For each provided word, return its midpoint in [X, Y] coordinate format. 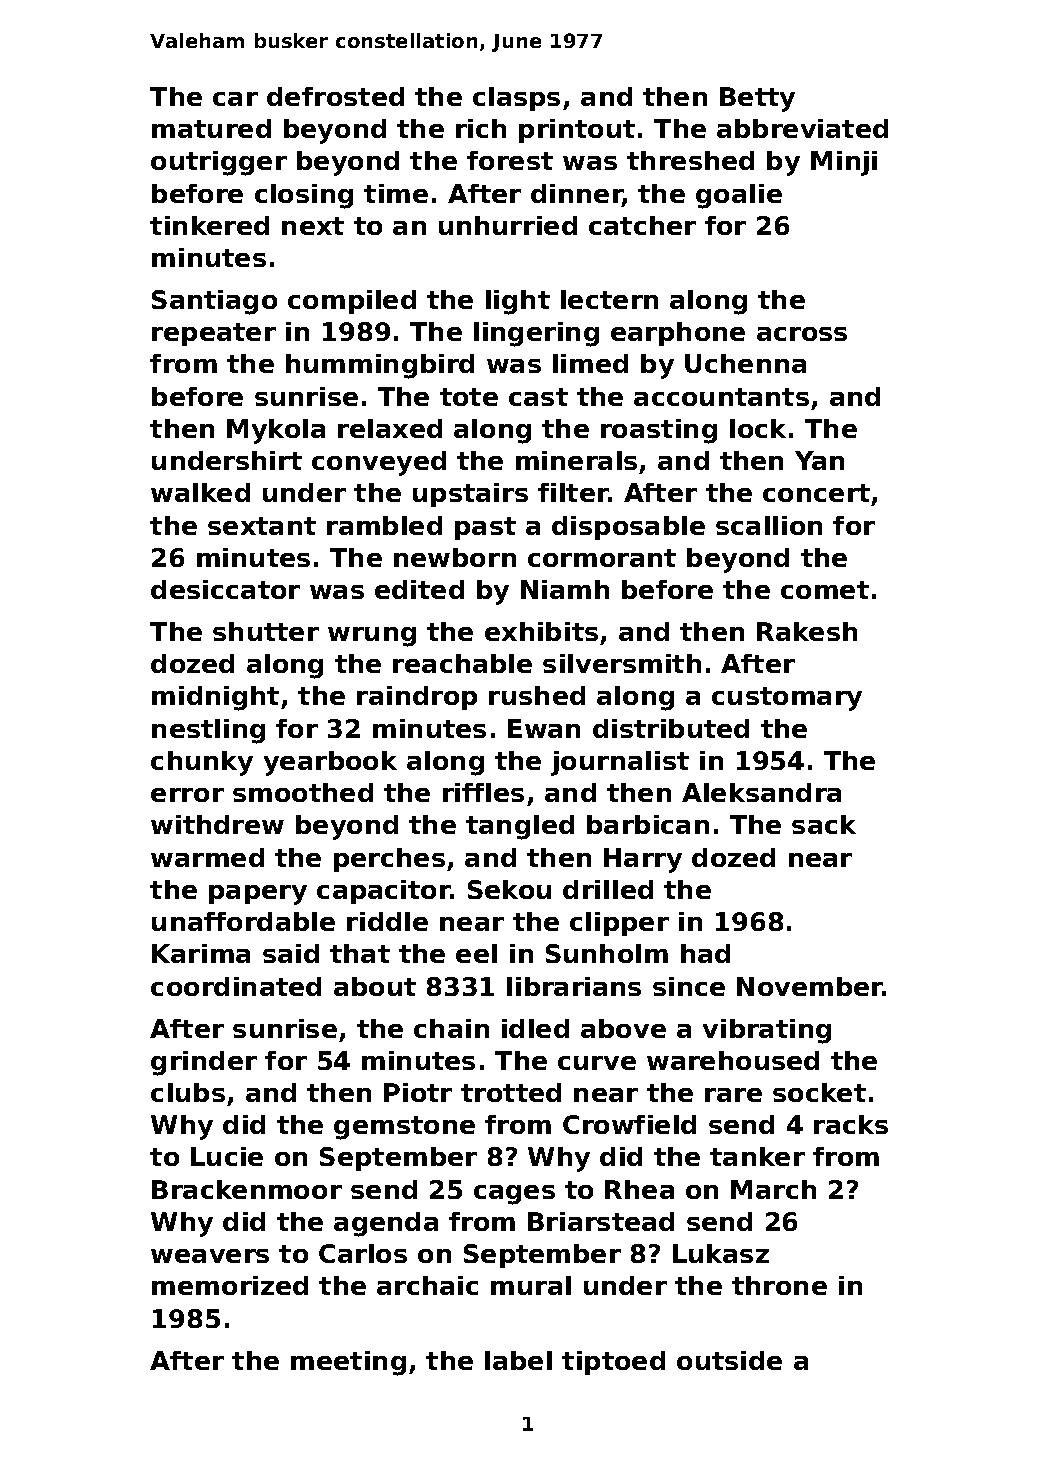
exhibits [541, 631]
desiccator [225, 589]
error [187, 795]
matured [211, 128]
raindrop [417, 698]
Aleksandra [761, 792]
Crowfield [629, 1124]
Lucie [227, 1156]
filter [573, 492]
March [773, 1189]
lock [758, 428]
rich [481, 128]
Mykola [276, 431]
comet [825, 590]
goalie [739, 196]
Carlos [363, 1253]
